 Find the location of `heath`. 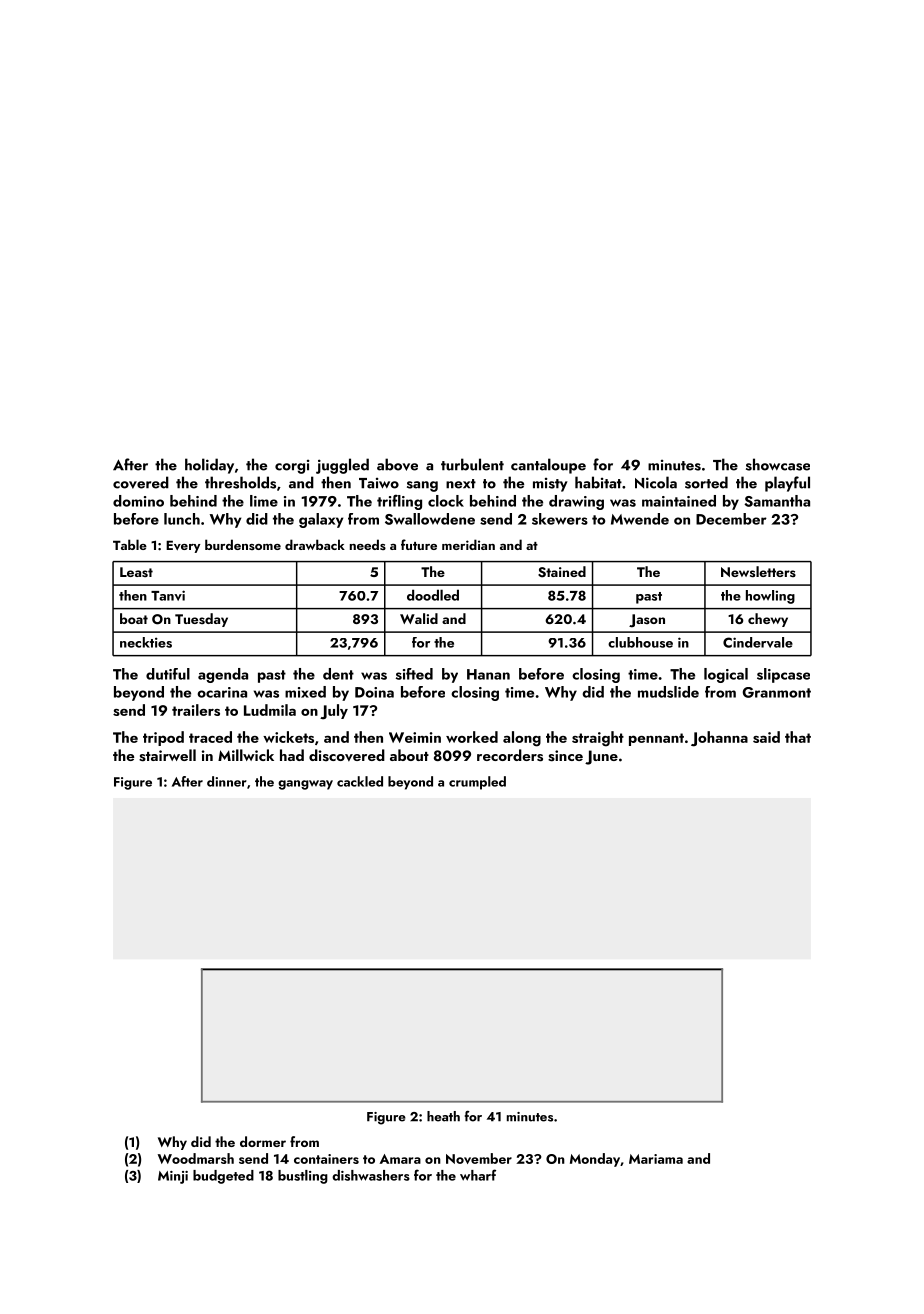

heath is located at coordinates (443, 1116).
